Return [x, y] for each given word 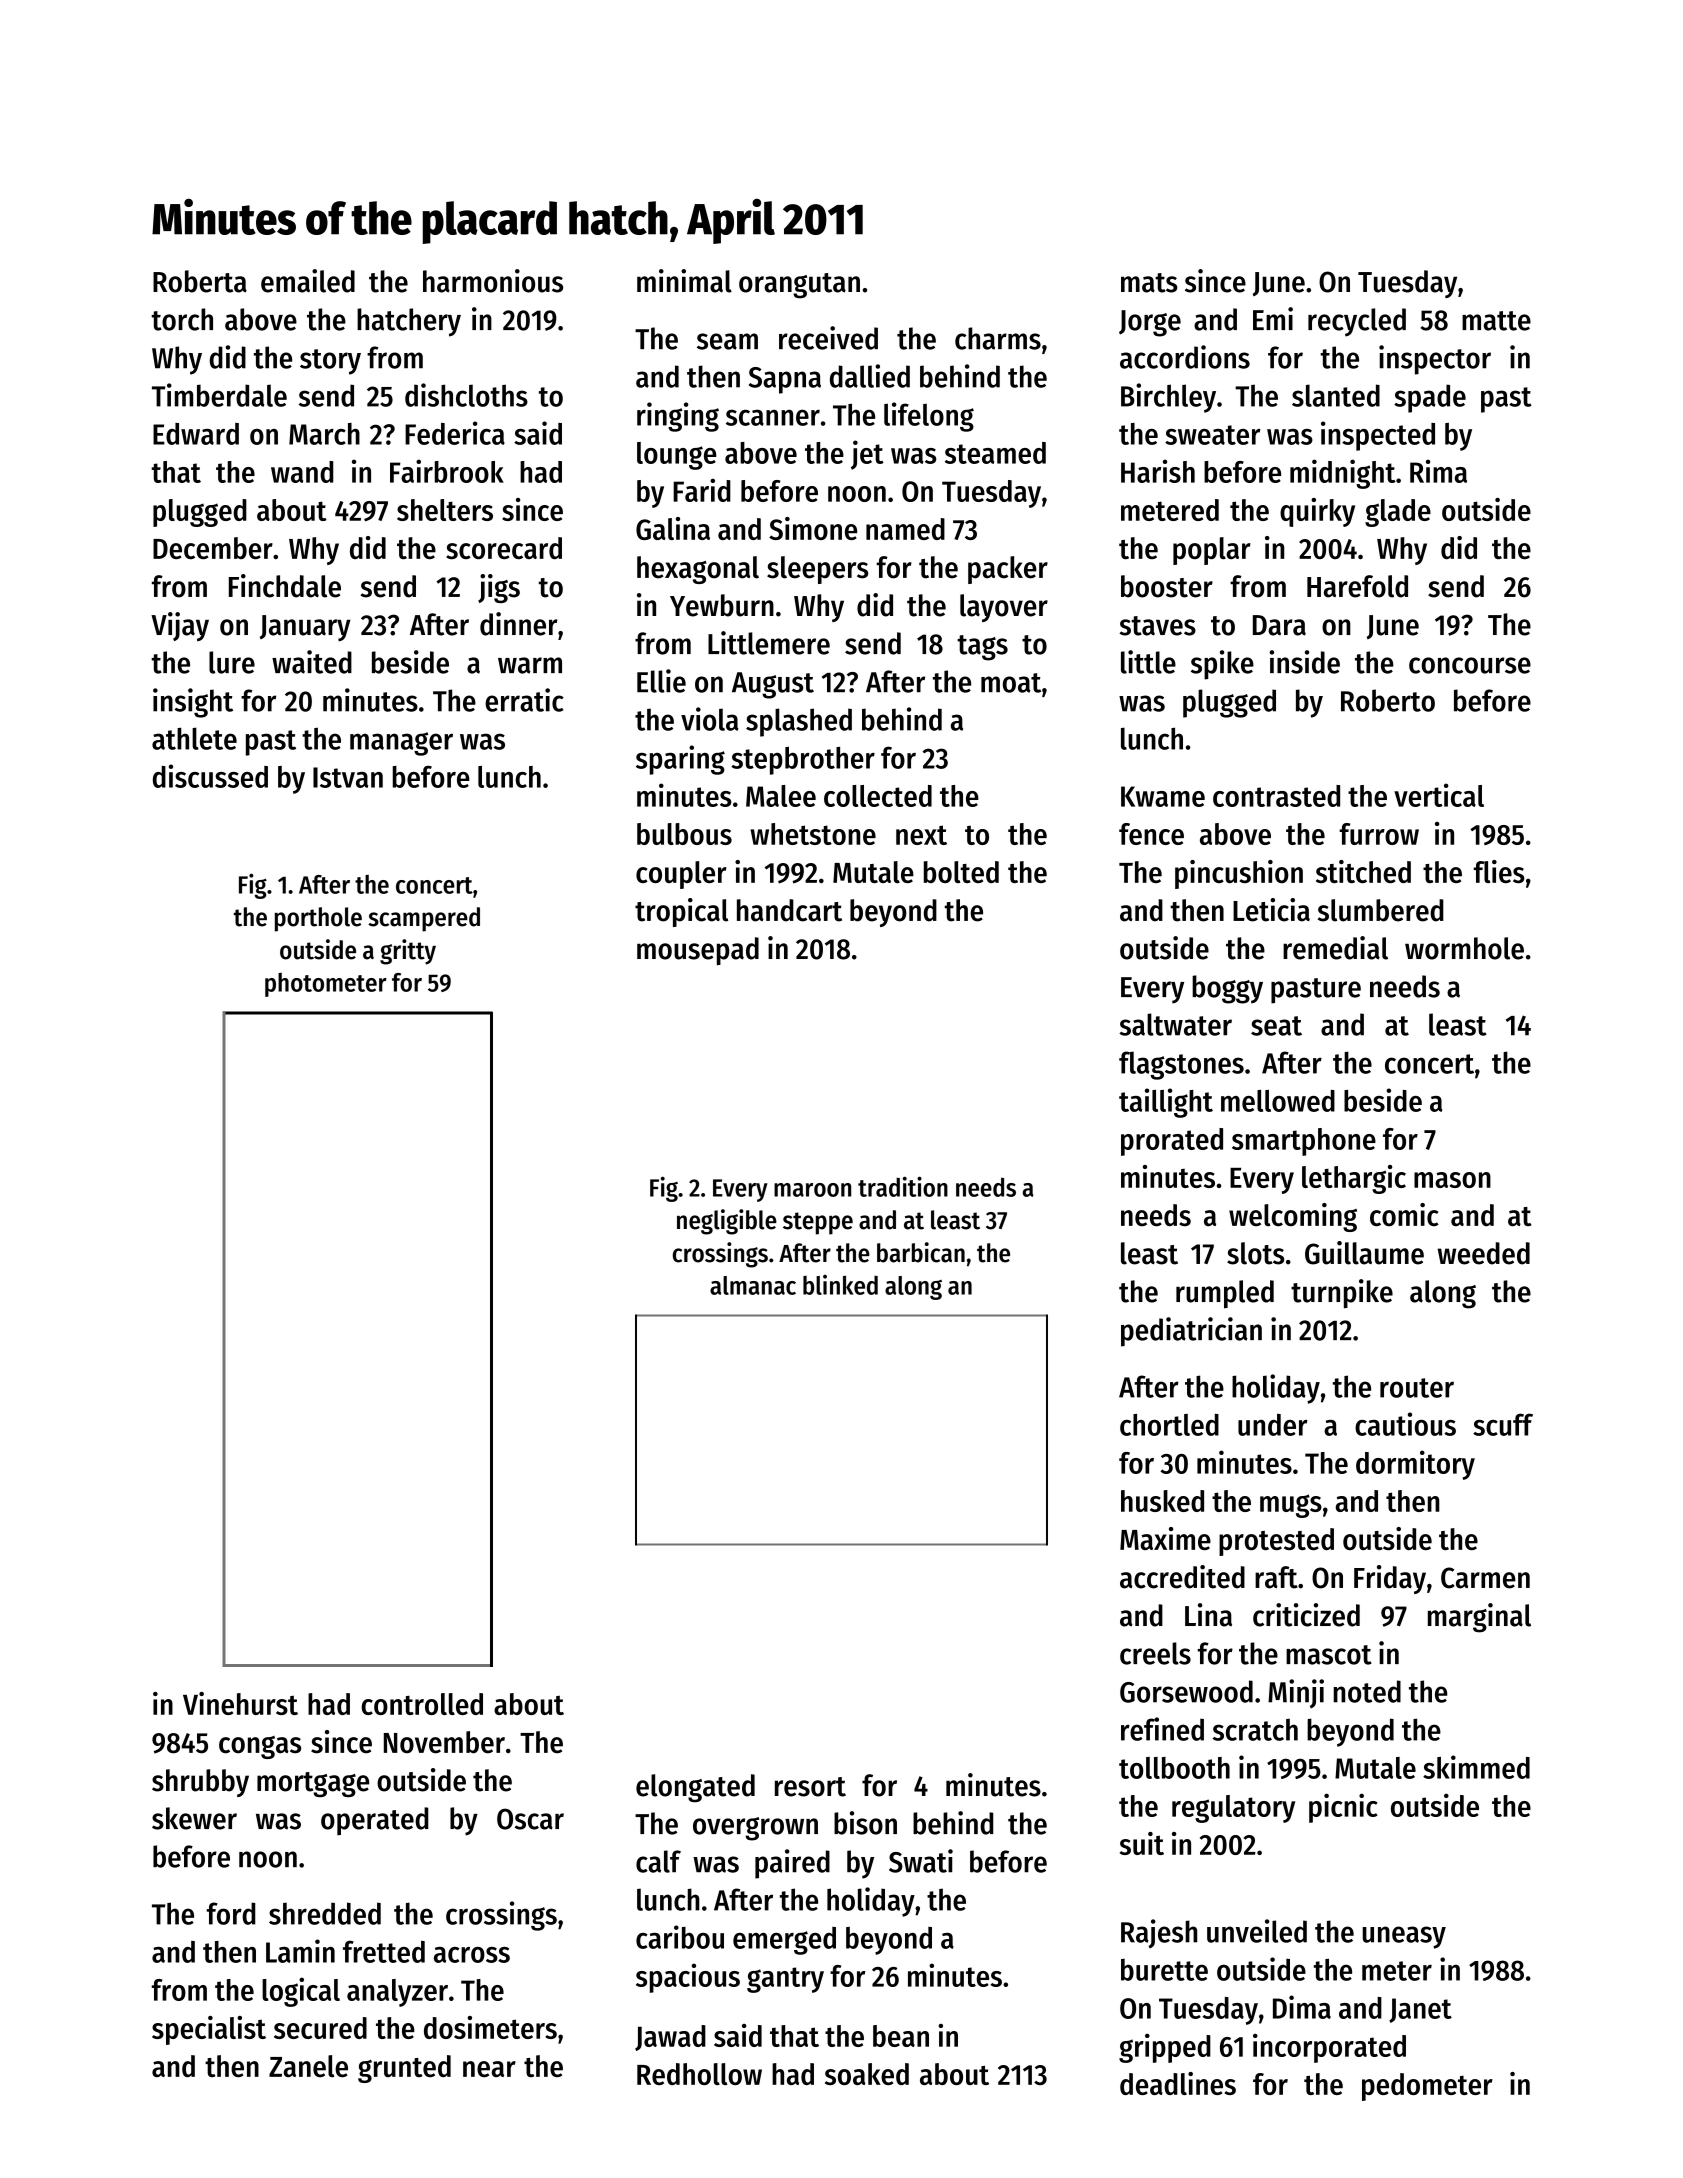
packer [1008, 570]
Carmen [1485, 1578]
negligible [727, 1222]
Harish [1158, 471]
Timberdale [219, 395]
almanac [753, 1285]
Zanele [308, 2066]
